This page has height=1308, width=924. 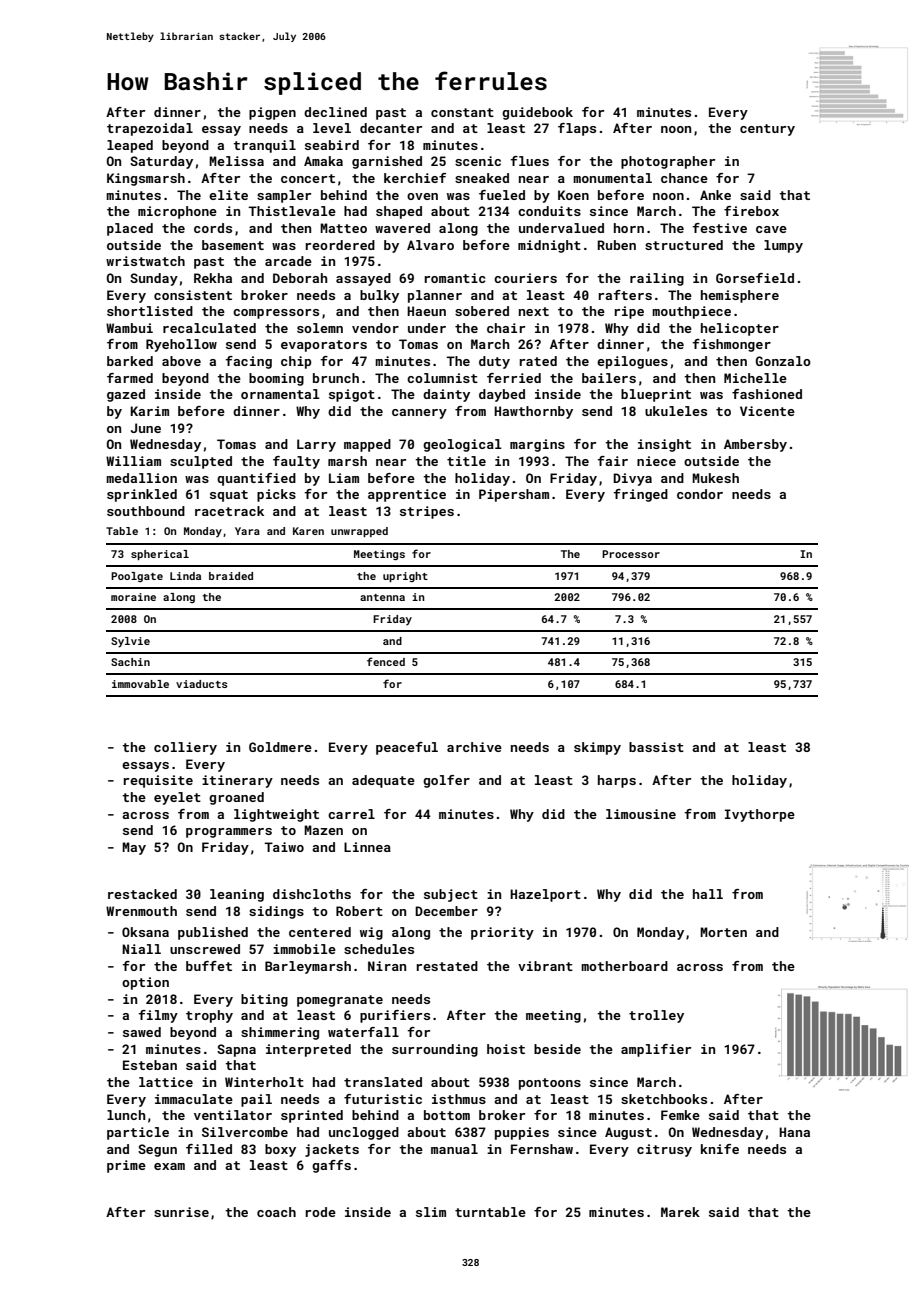 What do you see at coordinates (656, 461) in the page?
I see `niece` at bounding box center [656, 461].
